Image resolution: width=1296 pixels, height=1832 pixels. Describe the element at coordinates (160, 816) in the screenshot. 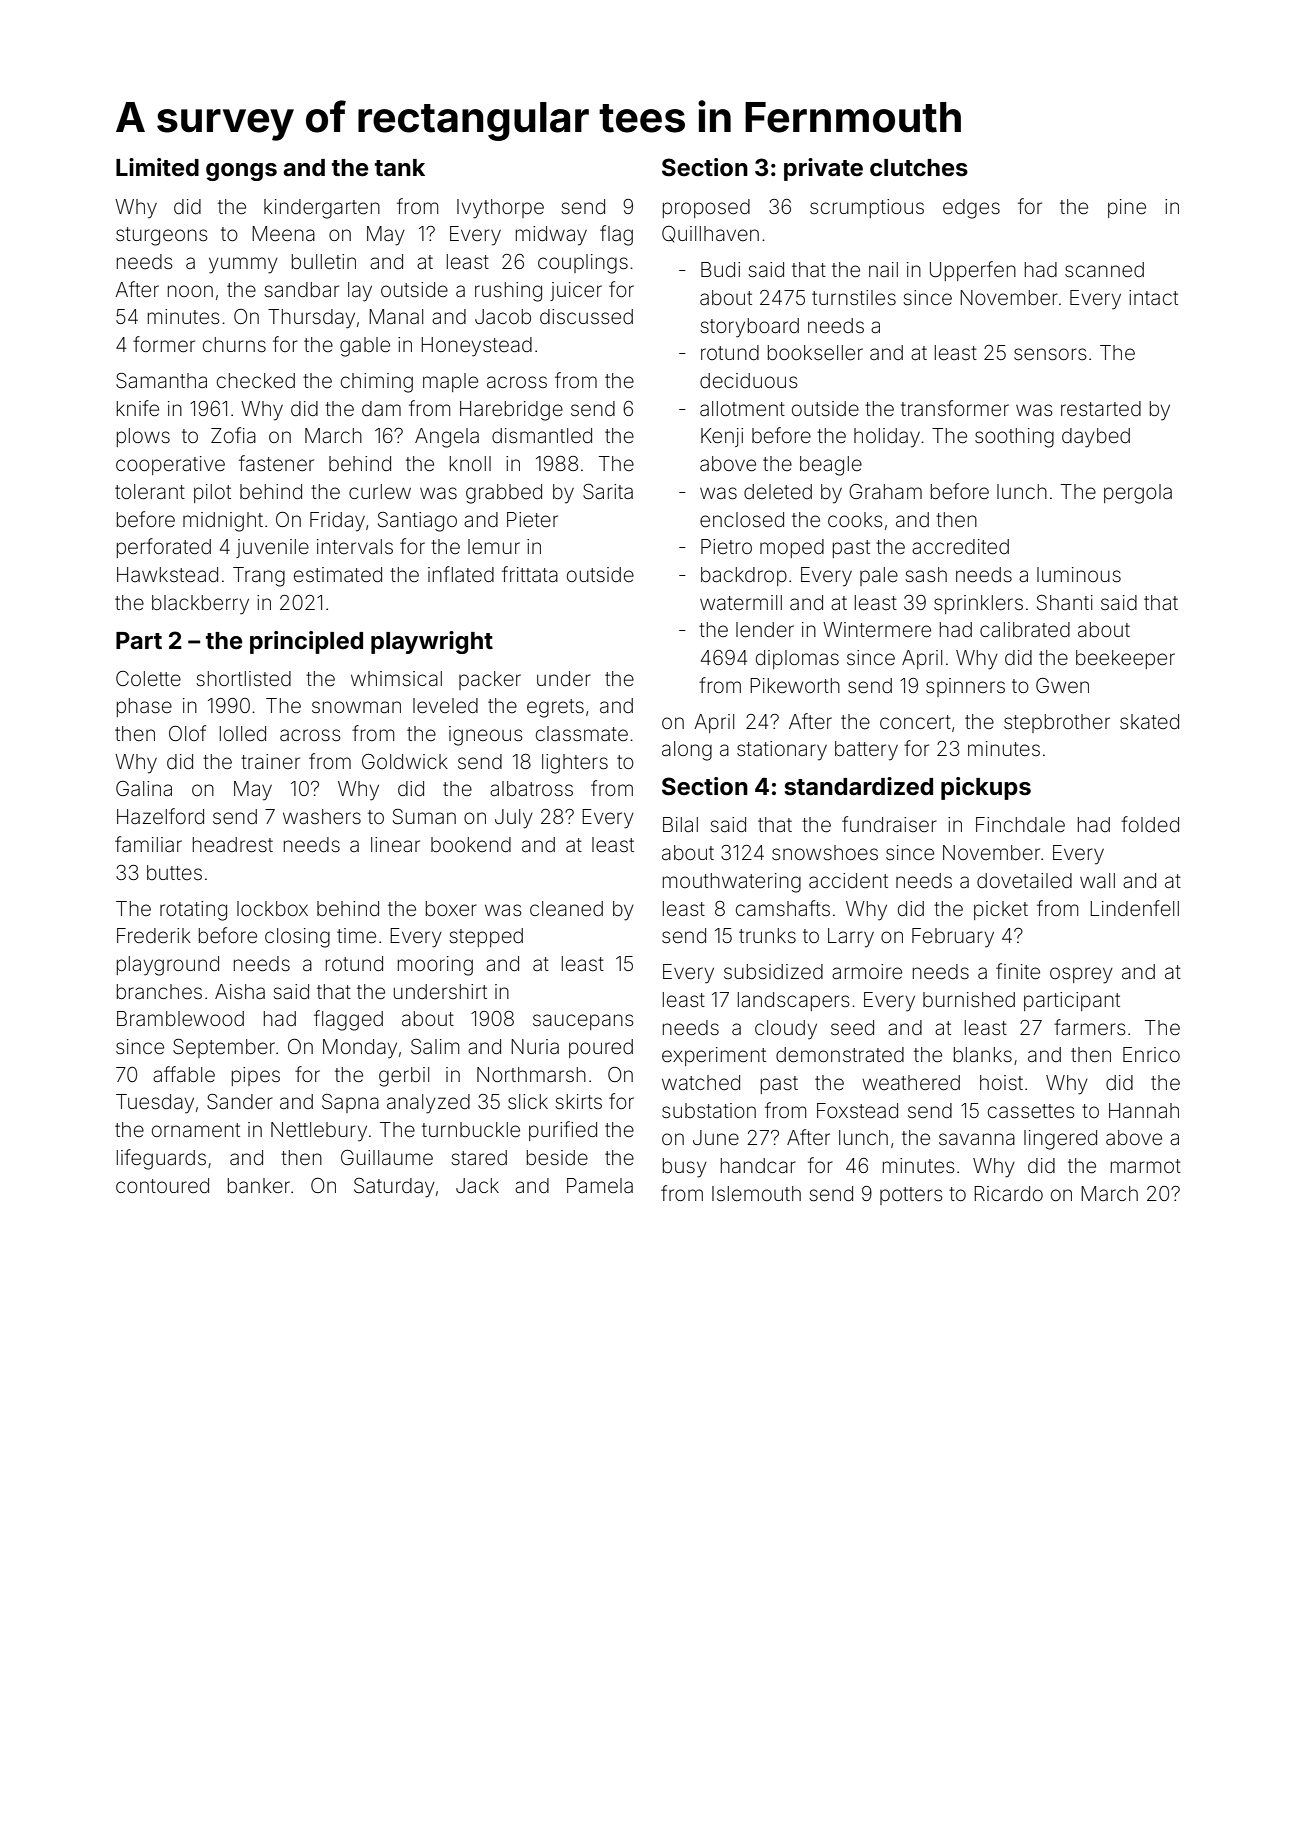

I see `Hazelford` at that location.
